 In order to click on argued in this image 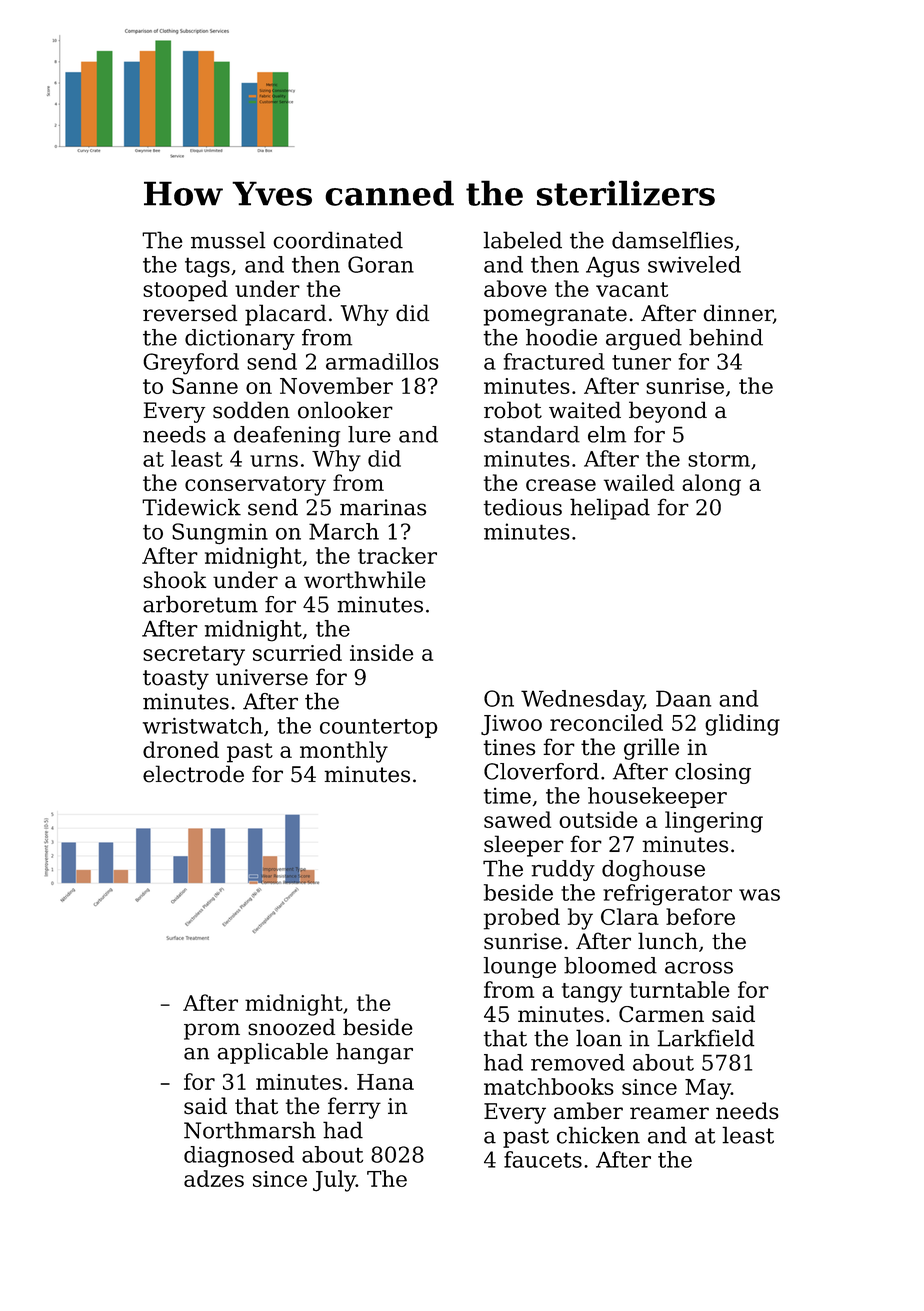, I will do `click(644, 339)`.
